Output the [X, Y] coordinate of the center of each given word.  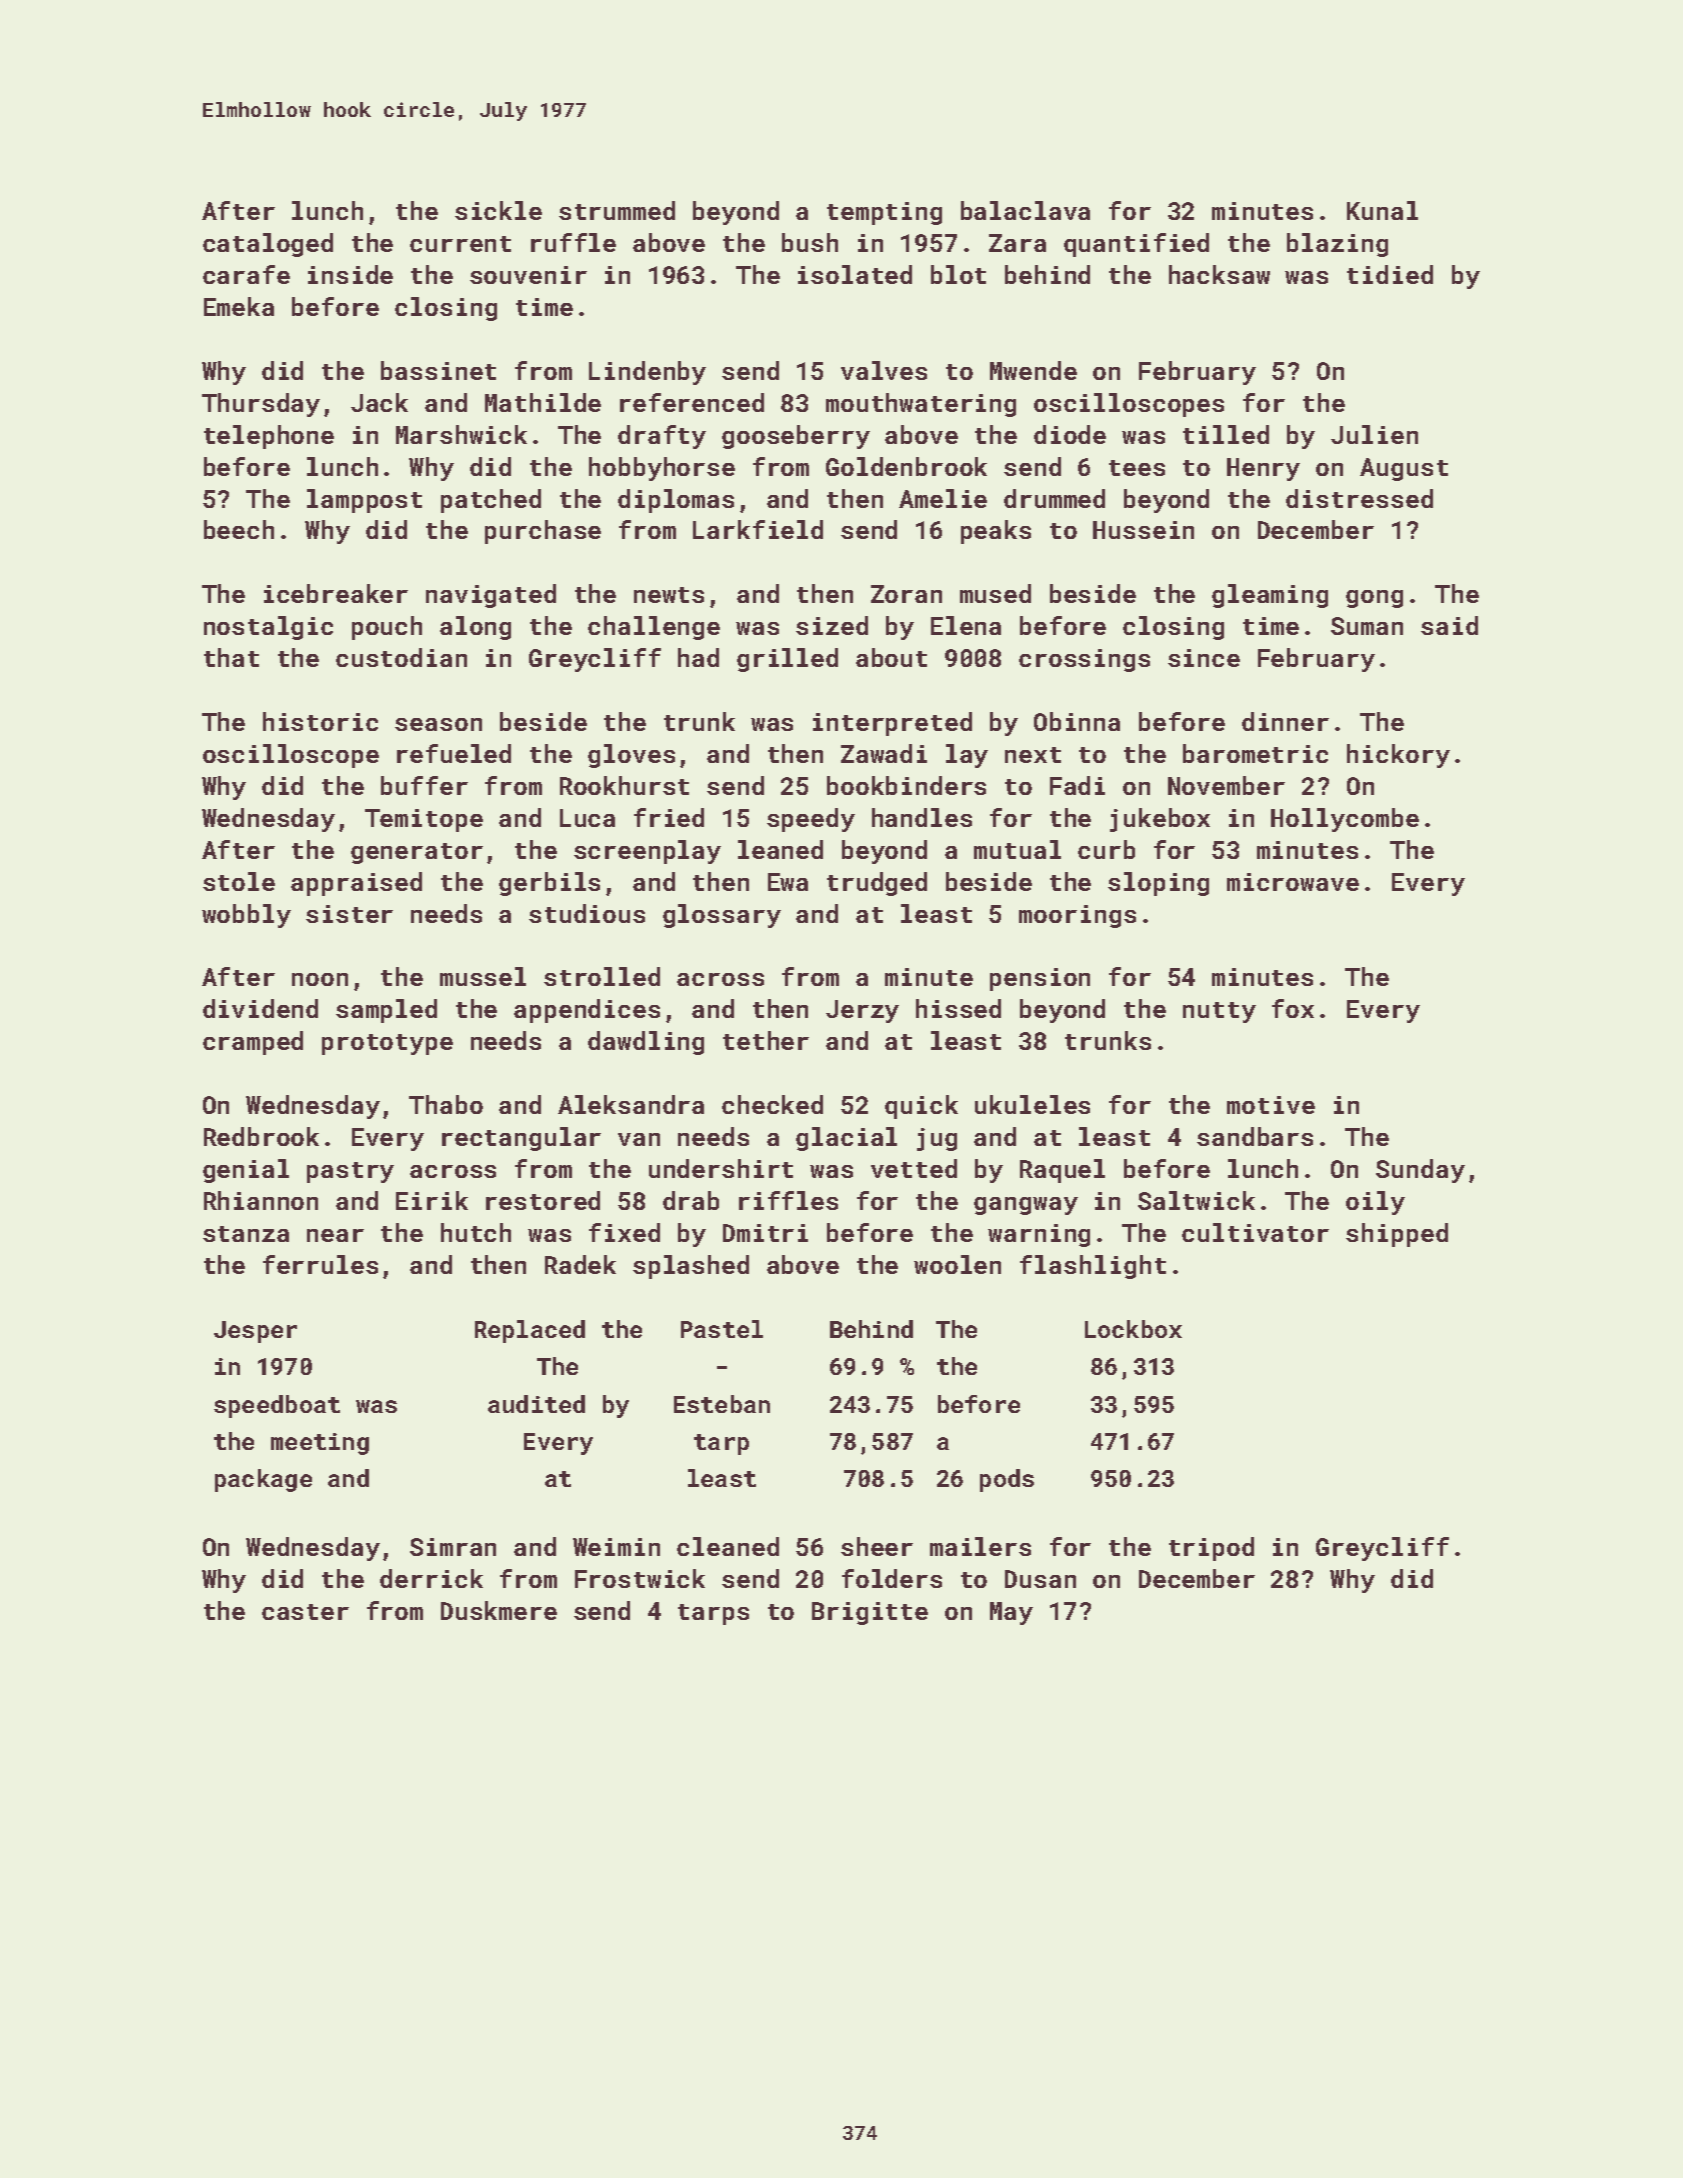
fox [1293, 1008]
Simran [453, 1547]
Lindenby [647, 373]
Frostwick [640, 1578]
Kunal [1382, 210]
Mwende [1033, 370]
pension [1040, 979]
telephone [269, 437]
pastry [350, 1172]
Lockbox [1133, 1329]
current [460, 244]
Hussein [1143, 530]
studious [587, 913]
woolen [957, 1264]
